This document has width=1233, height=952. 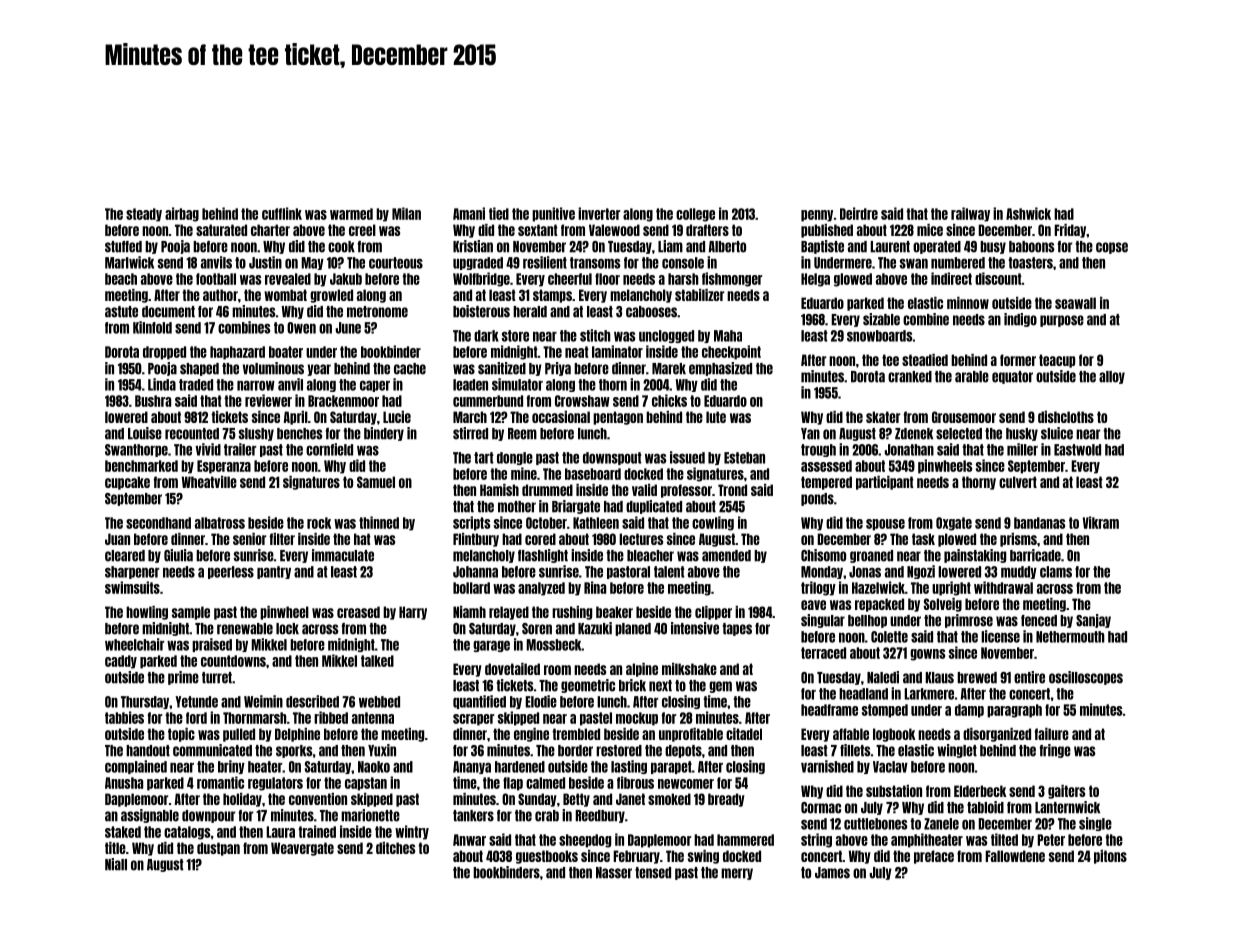 What do you see at coordinates (720, 687) in the document?
I see `gem` at bounding box center [720, 687].
